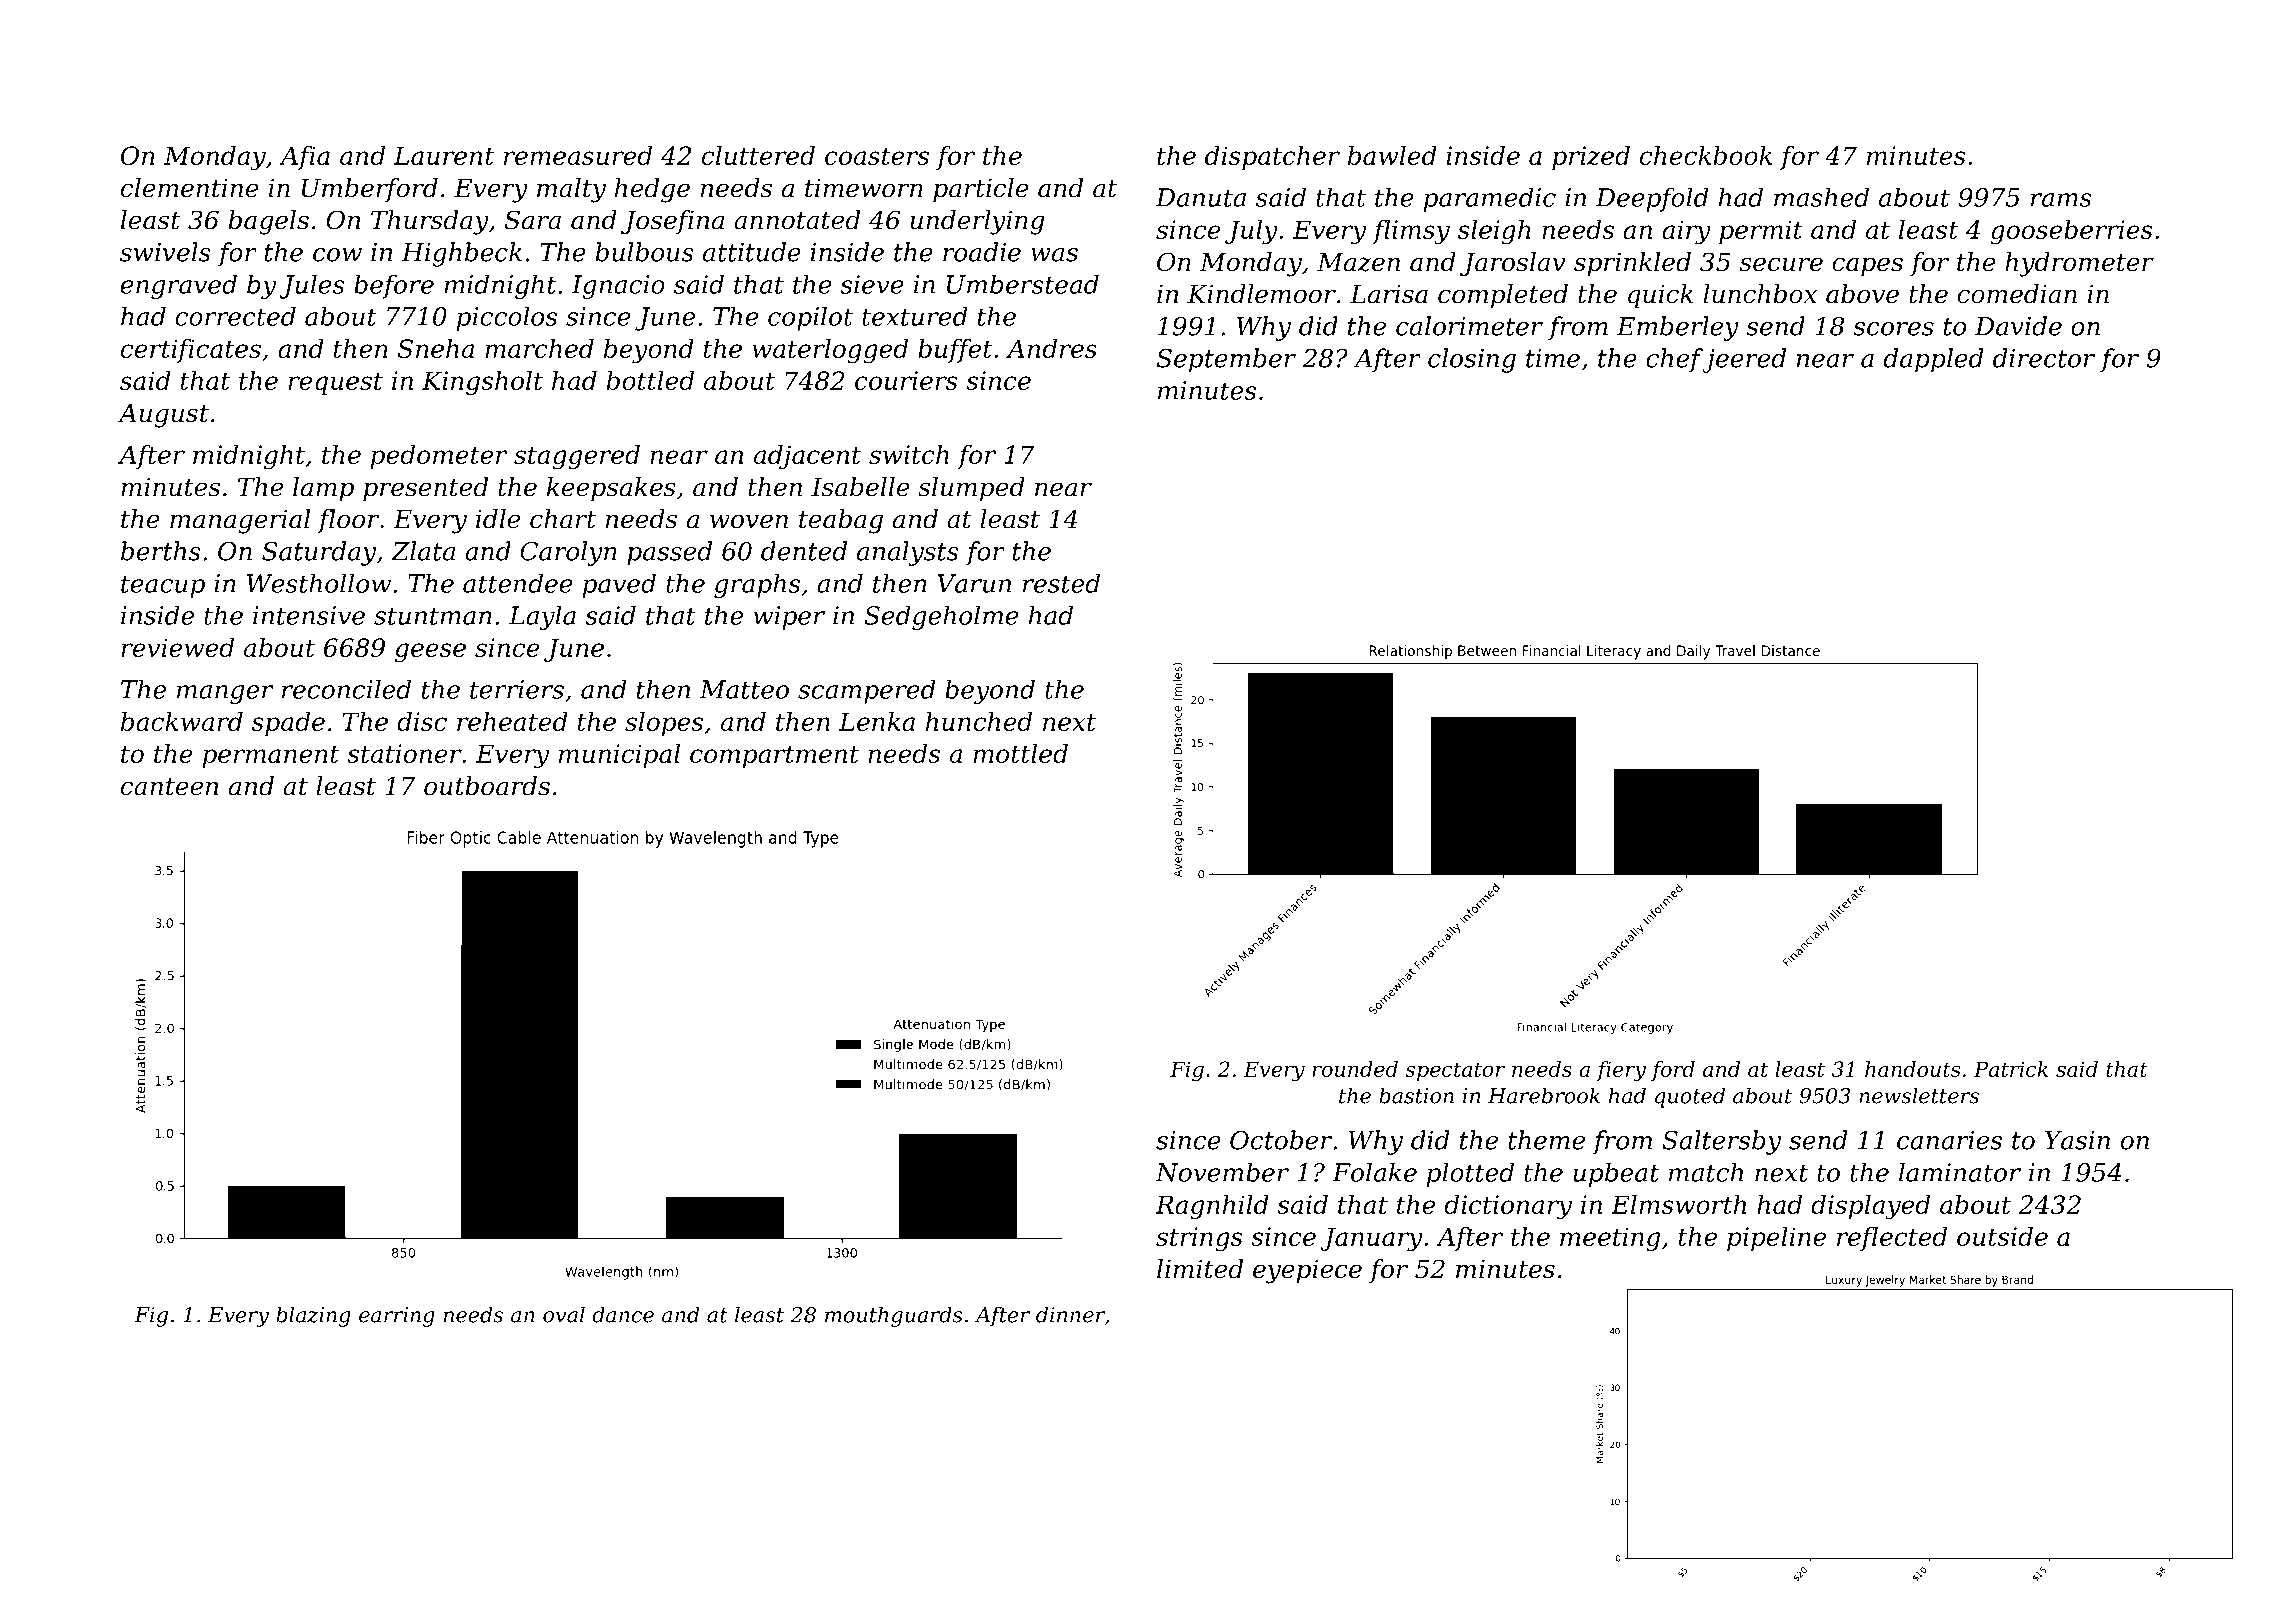  Describe the element at coordinates (1355, 1069) in the screenshot. I see `rounded` at that location.
